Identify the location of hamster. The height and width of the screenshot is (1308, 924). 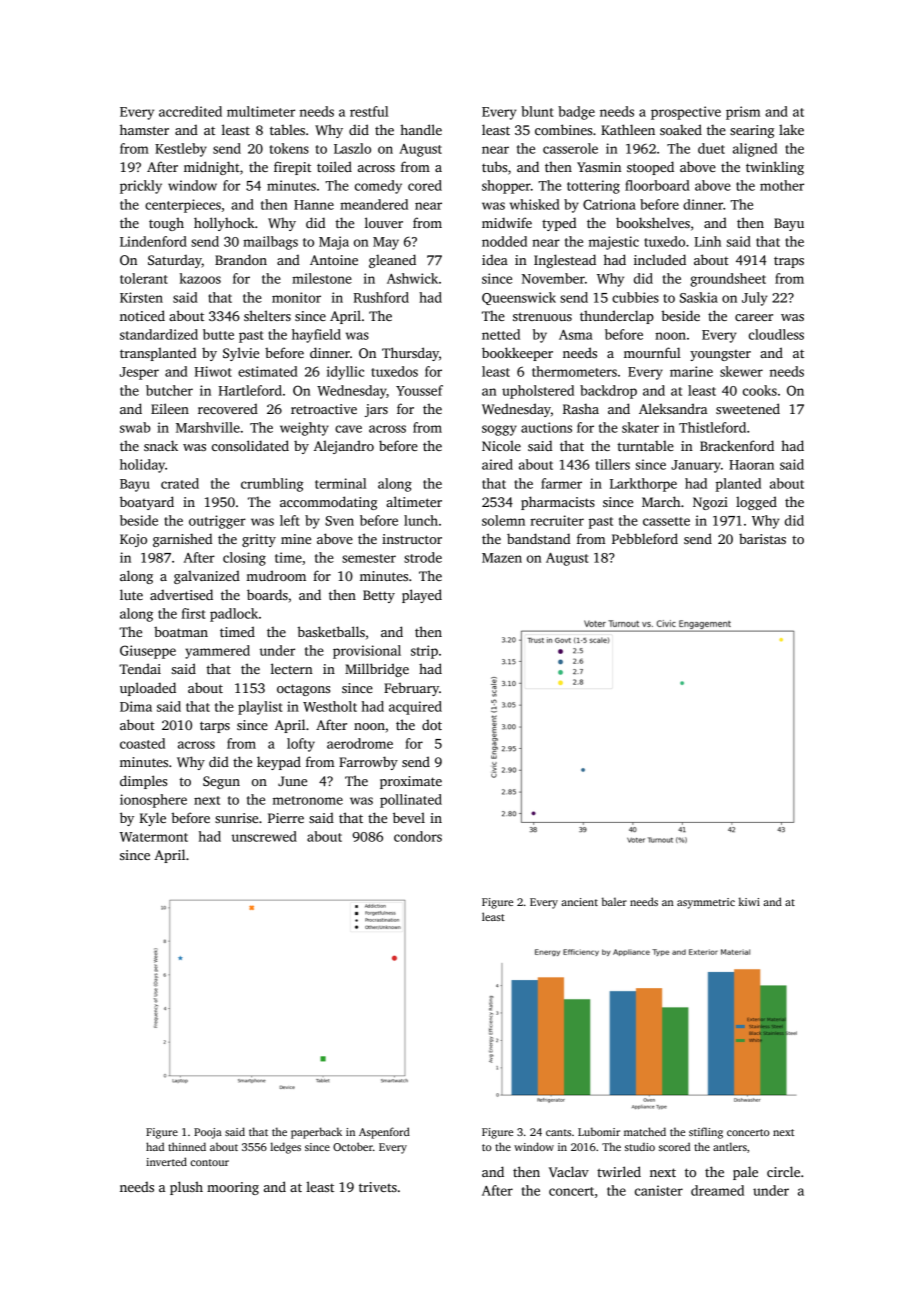
(144, 129).
